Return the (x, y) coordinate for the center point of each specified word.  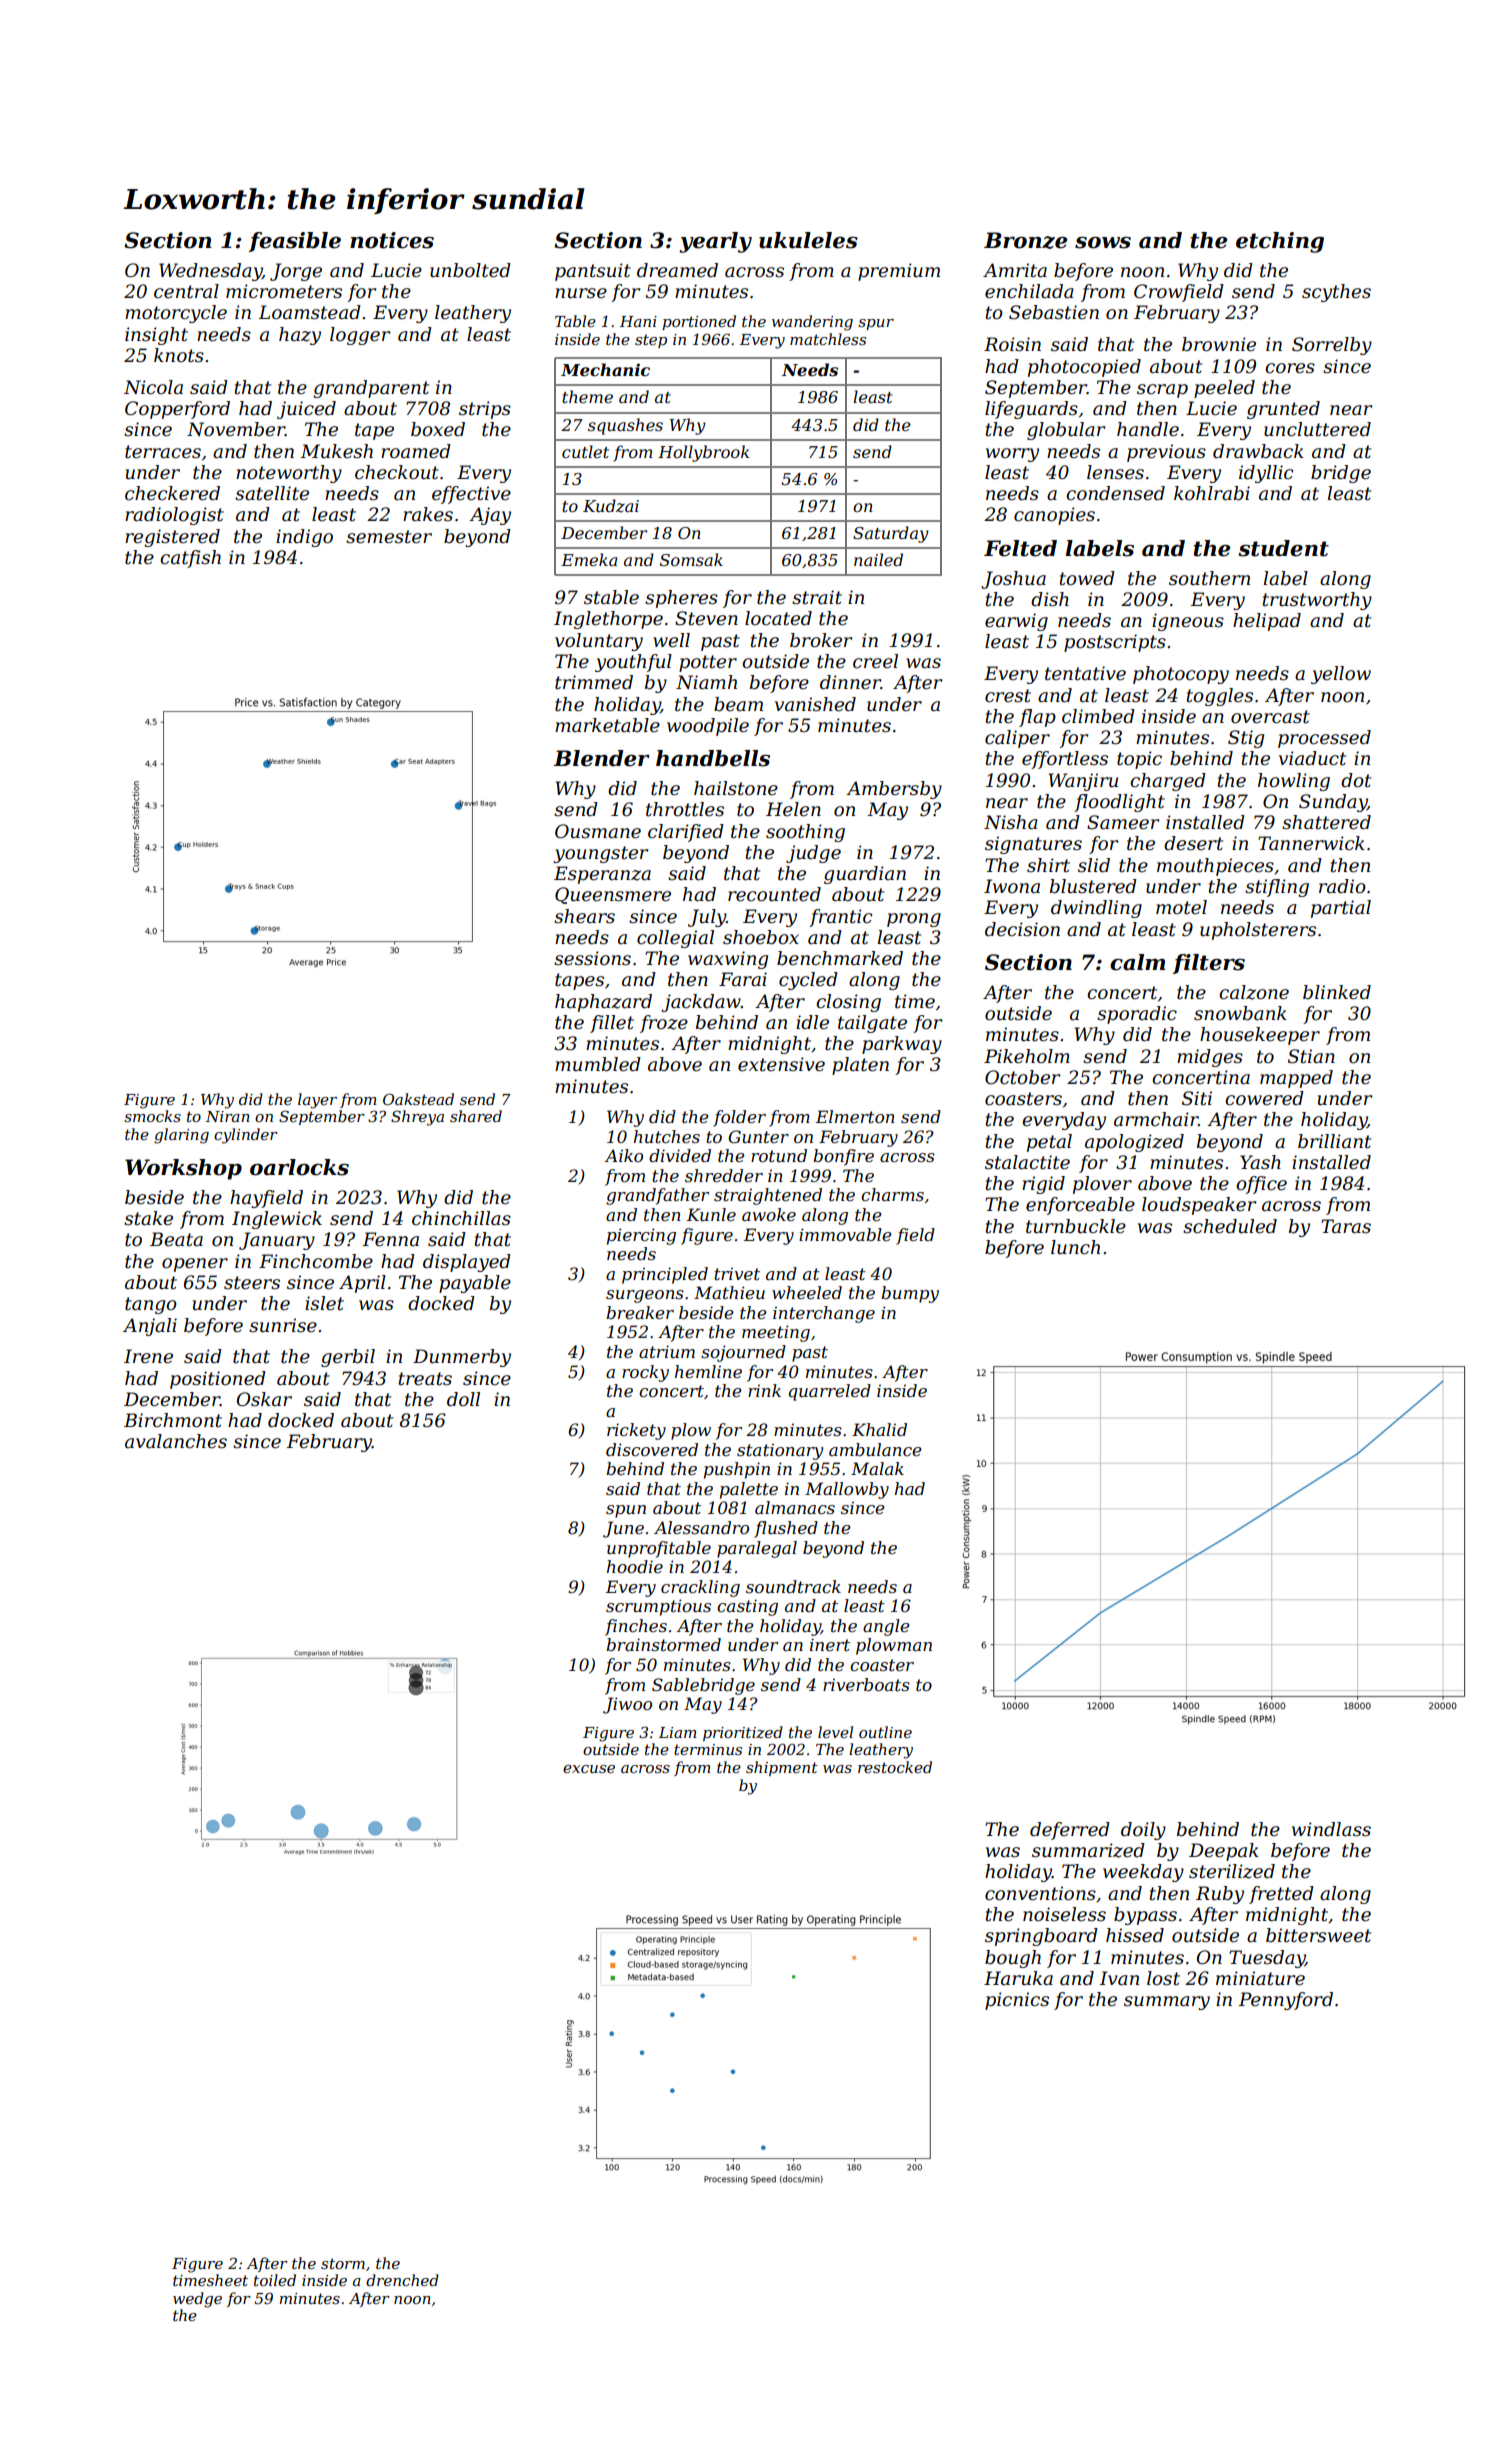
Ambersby (894, 790)
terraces (163, 452)
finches (636, 1627)
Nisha (1011, 822)
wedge (197, 2300)
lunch (1075, 1247)
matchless (828, 339)
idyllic (1266, 474)
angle (886, 1627)
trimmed (594, 682)
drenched (402, 2280)
